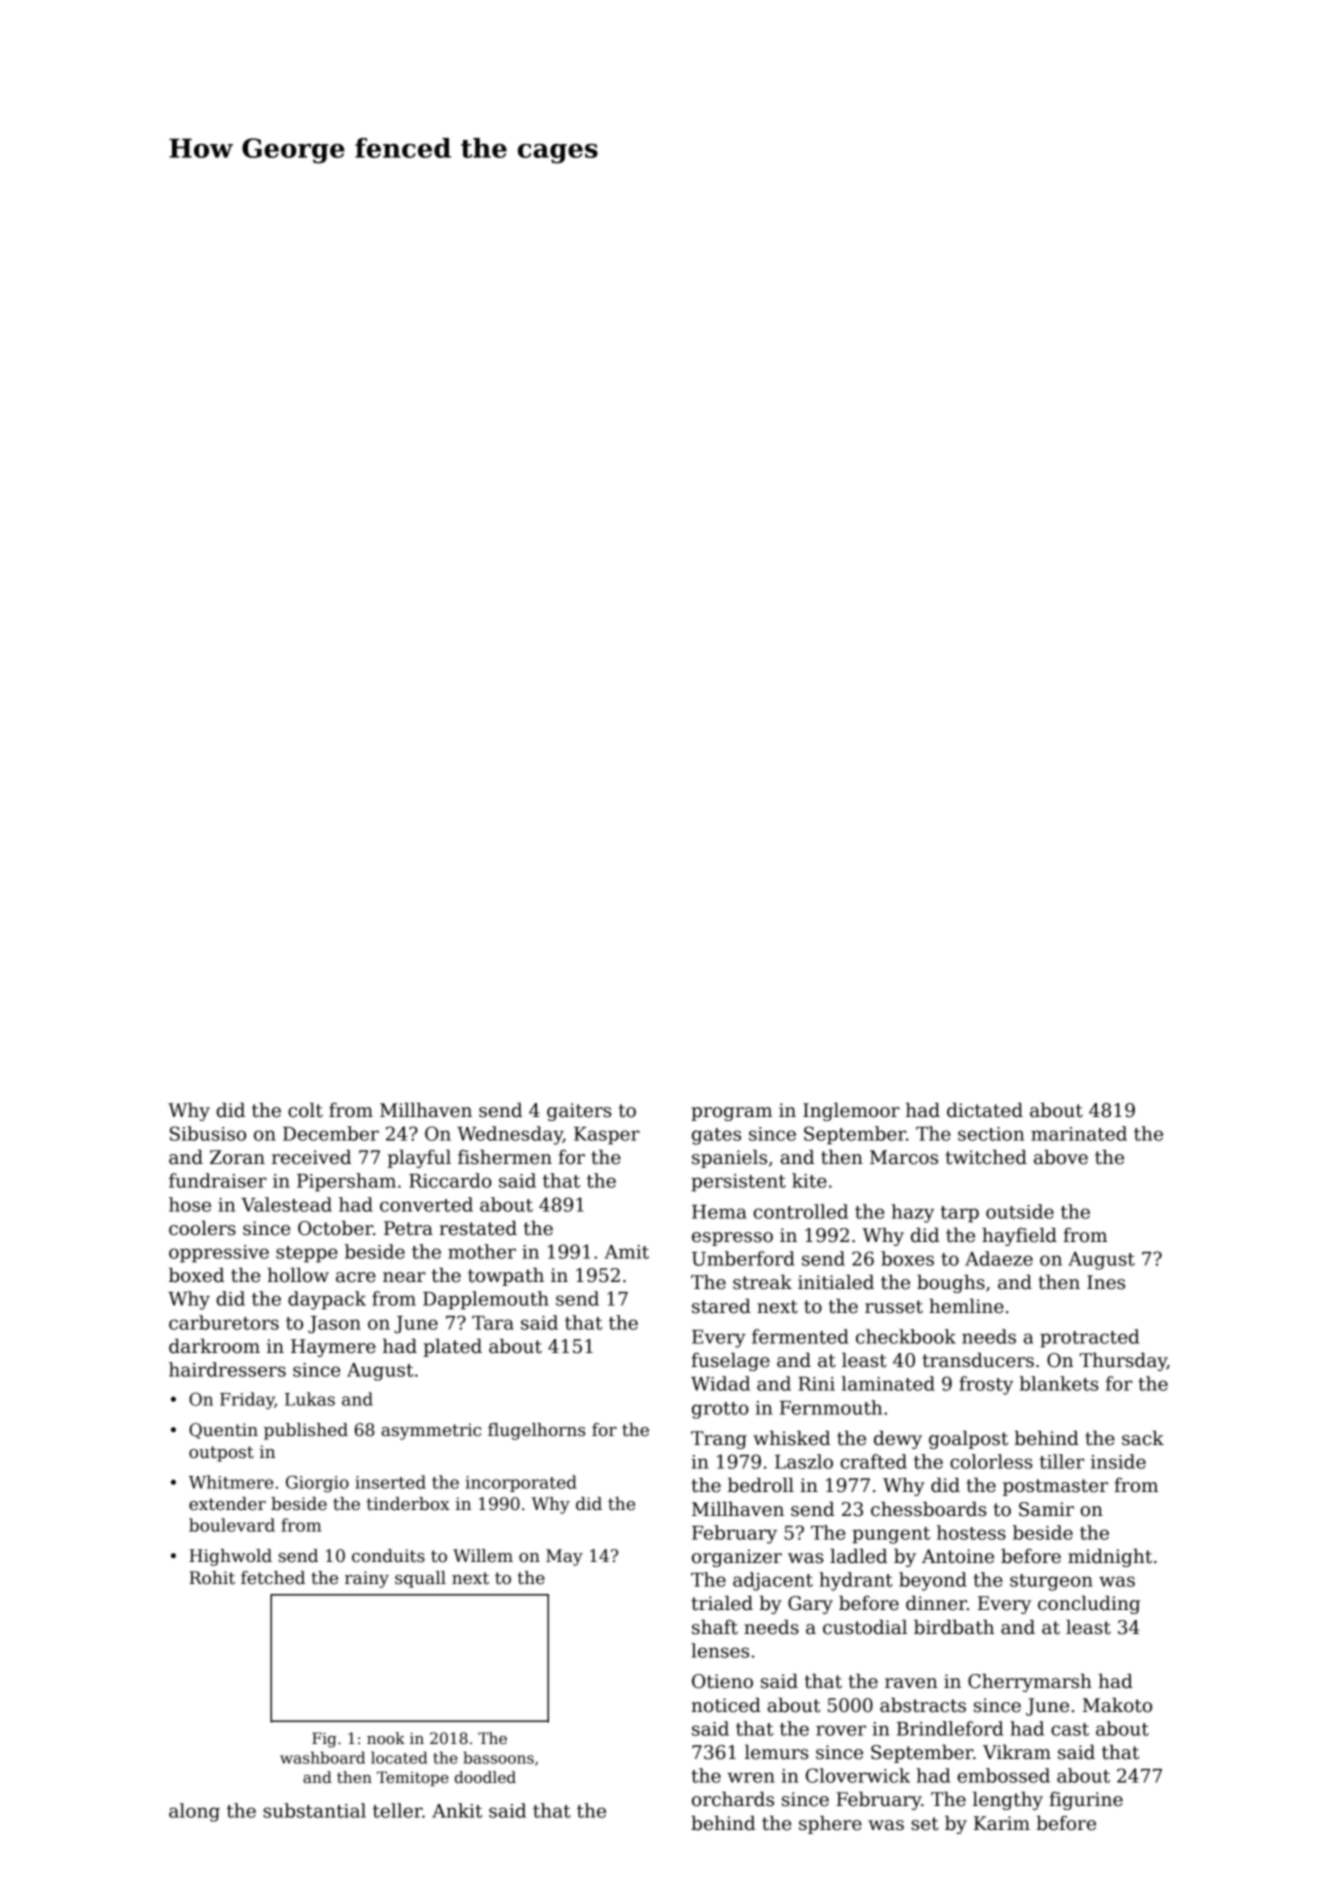 The height and width of the screenshot is (1897, 1342). I want to click on wren, so click(751, 1777).
